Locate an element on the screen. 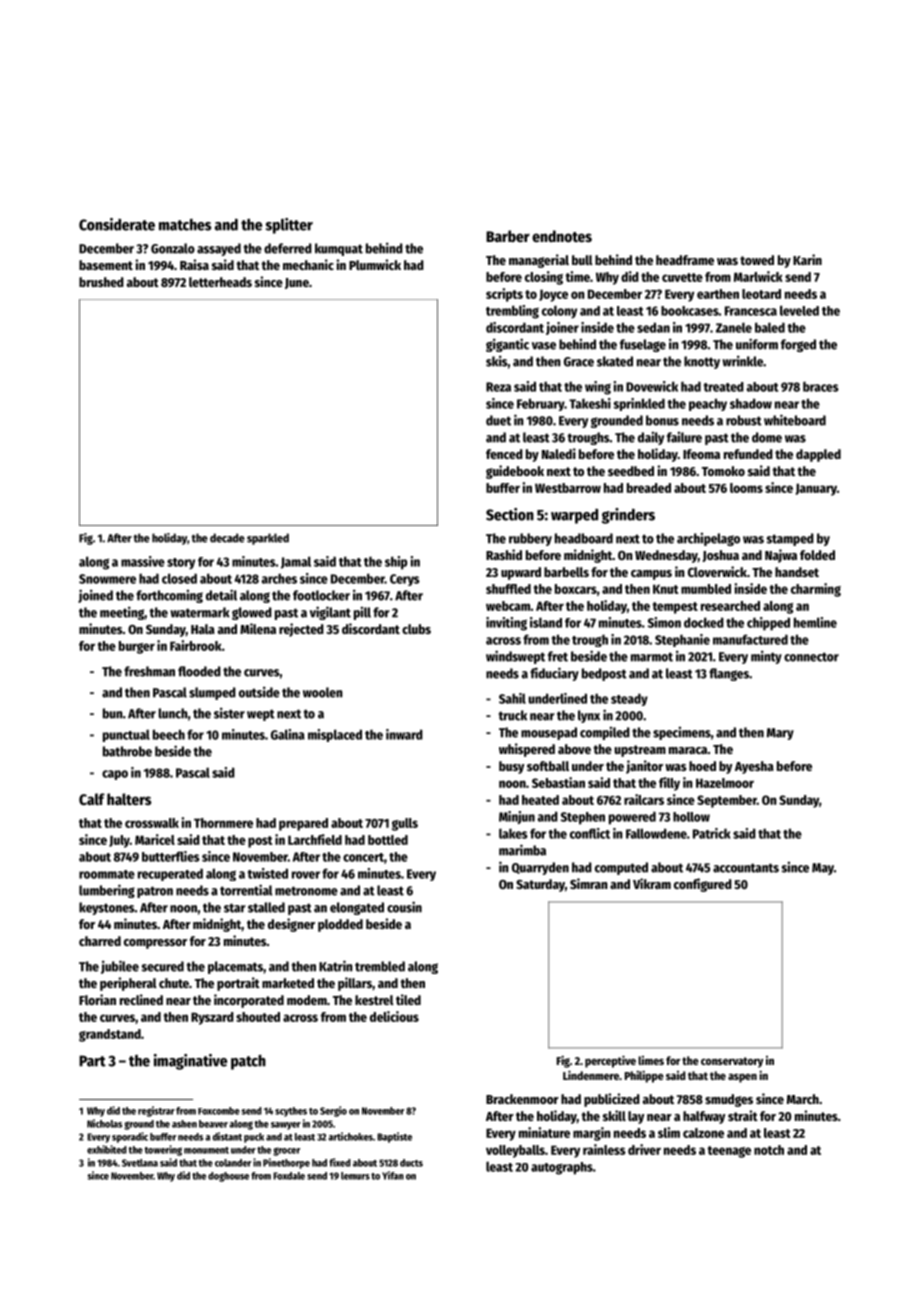 This screenshot has width=924, height=1314. matches is located at coordinates (185, 225).
